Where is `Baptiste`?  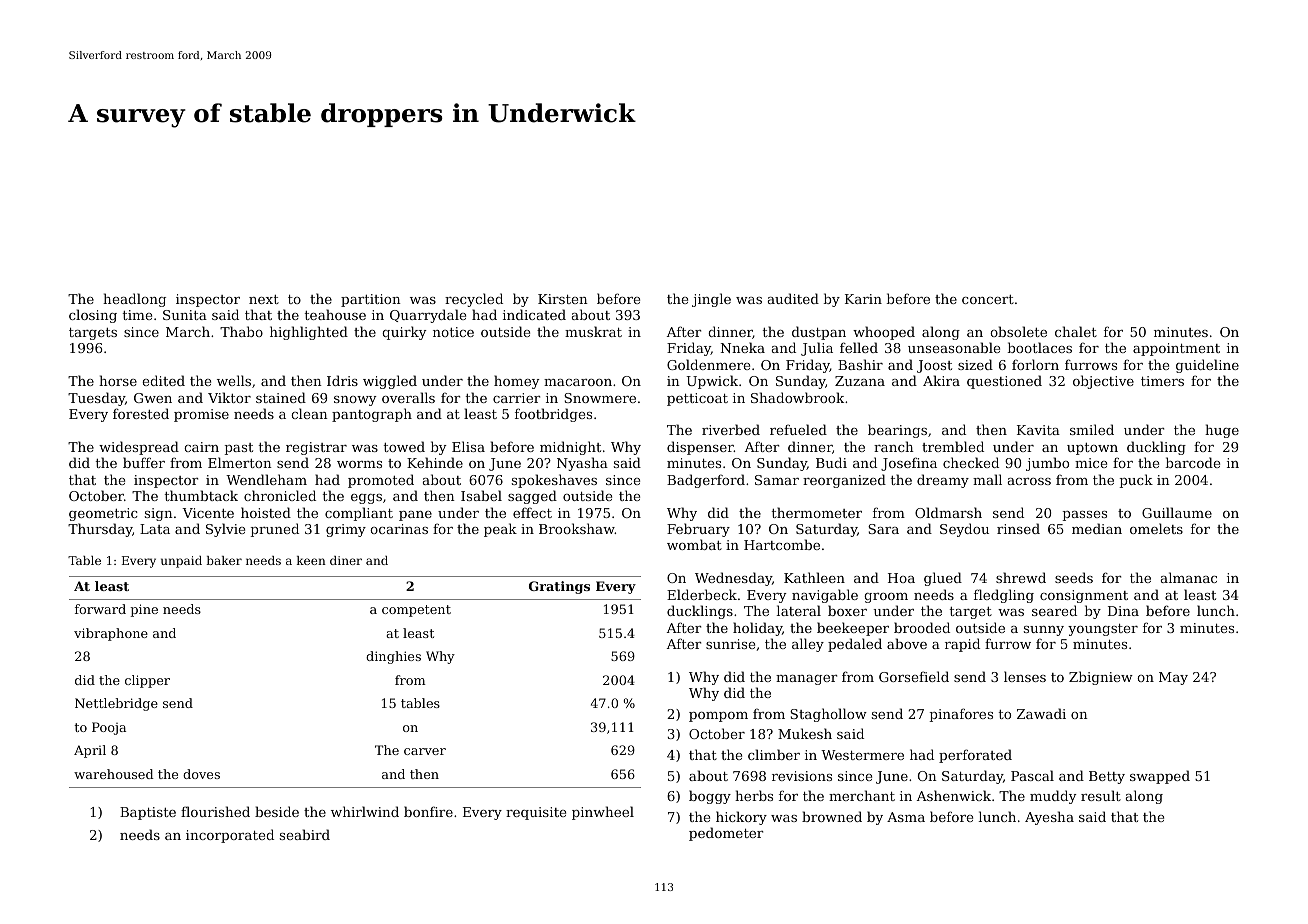
Baptiste is located at coordinates (148, 813).
